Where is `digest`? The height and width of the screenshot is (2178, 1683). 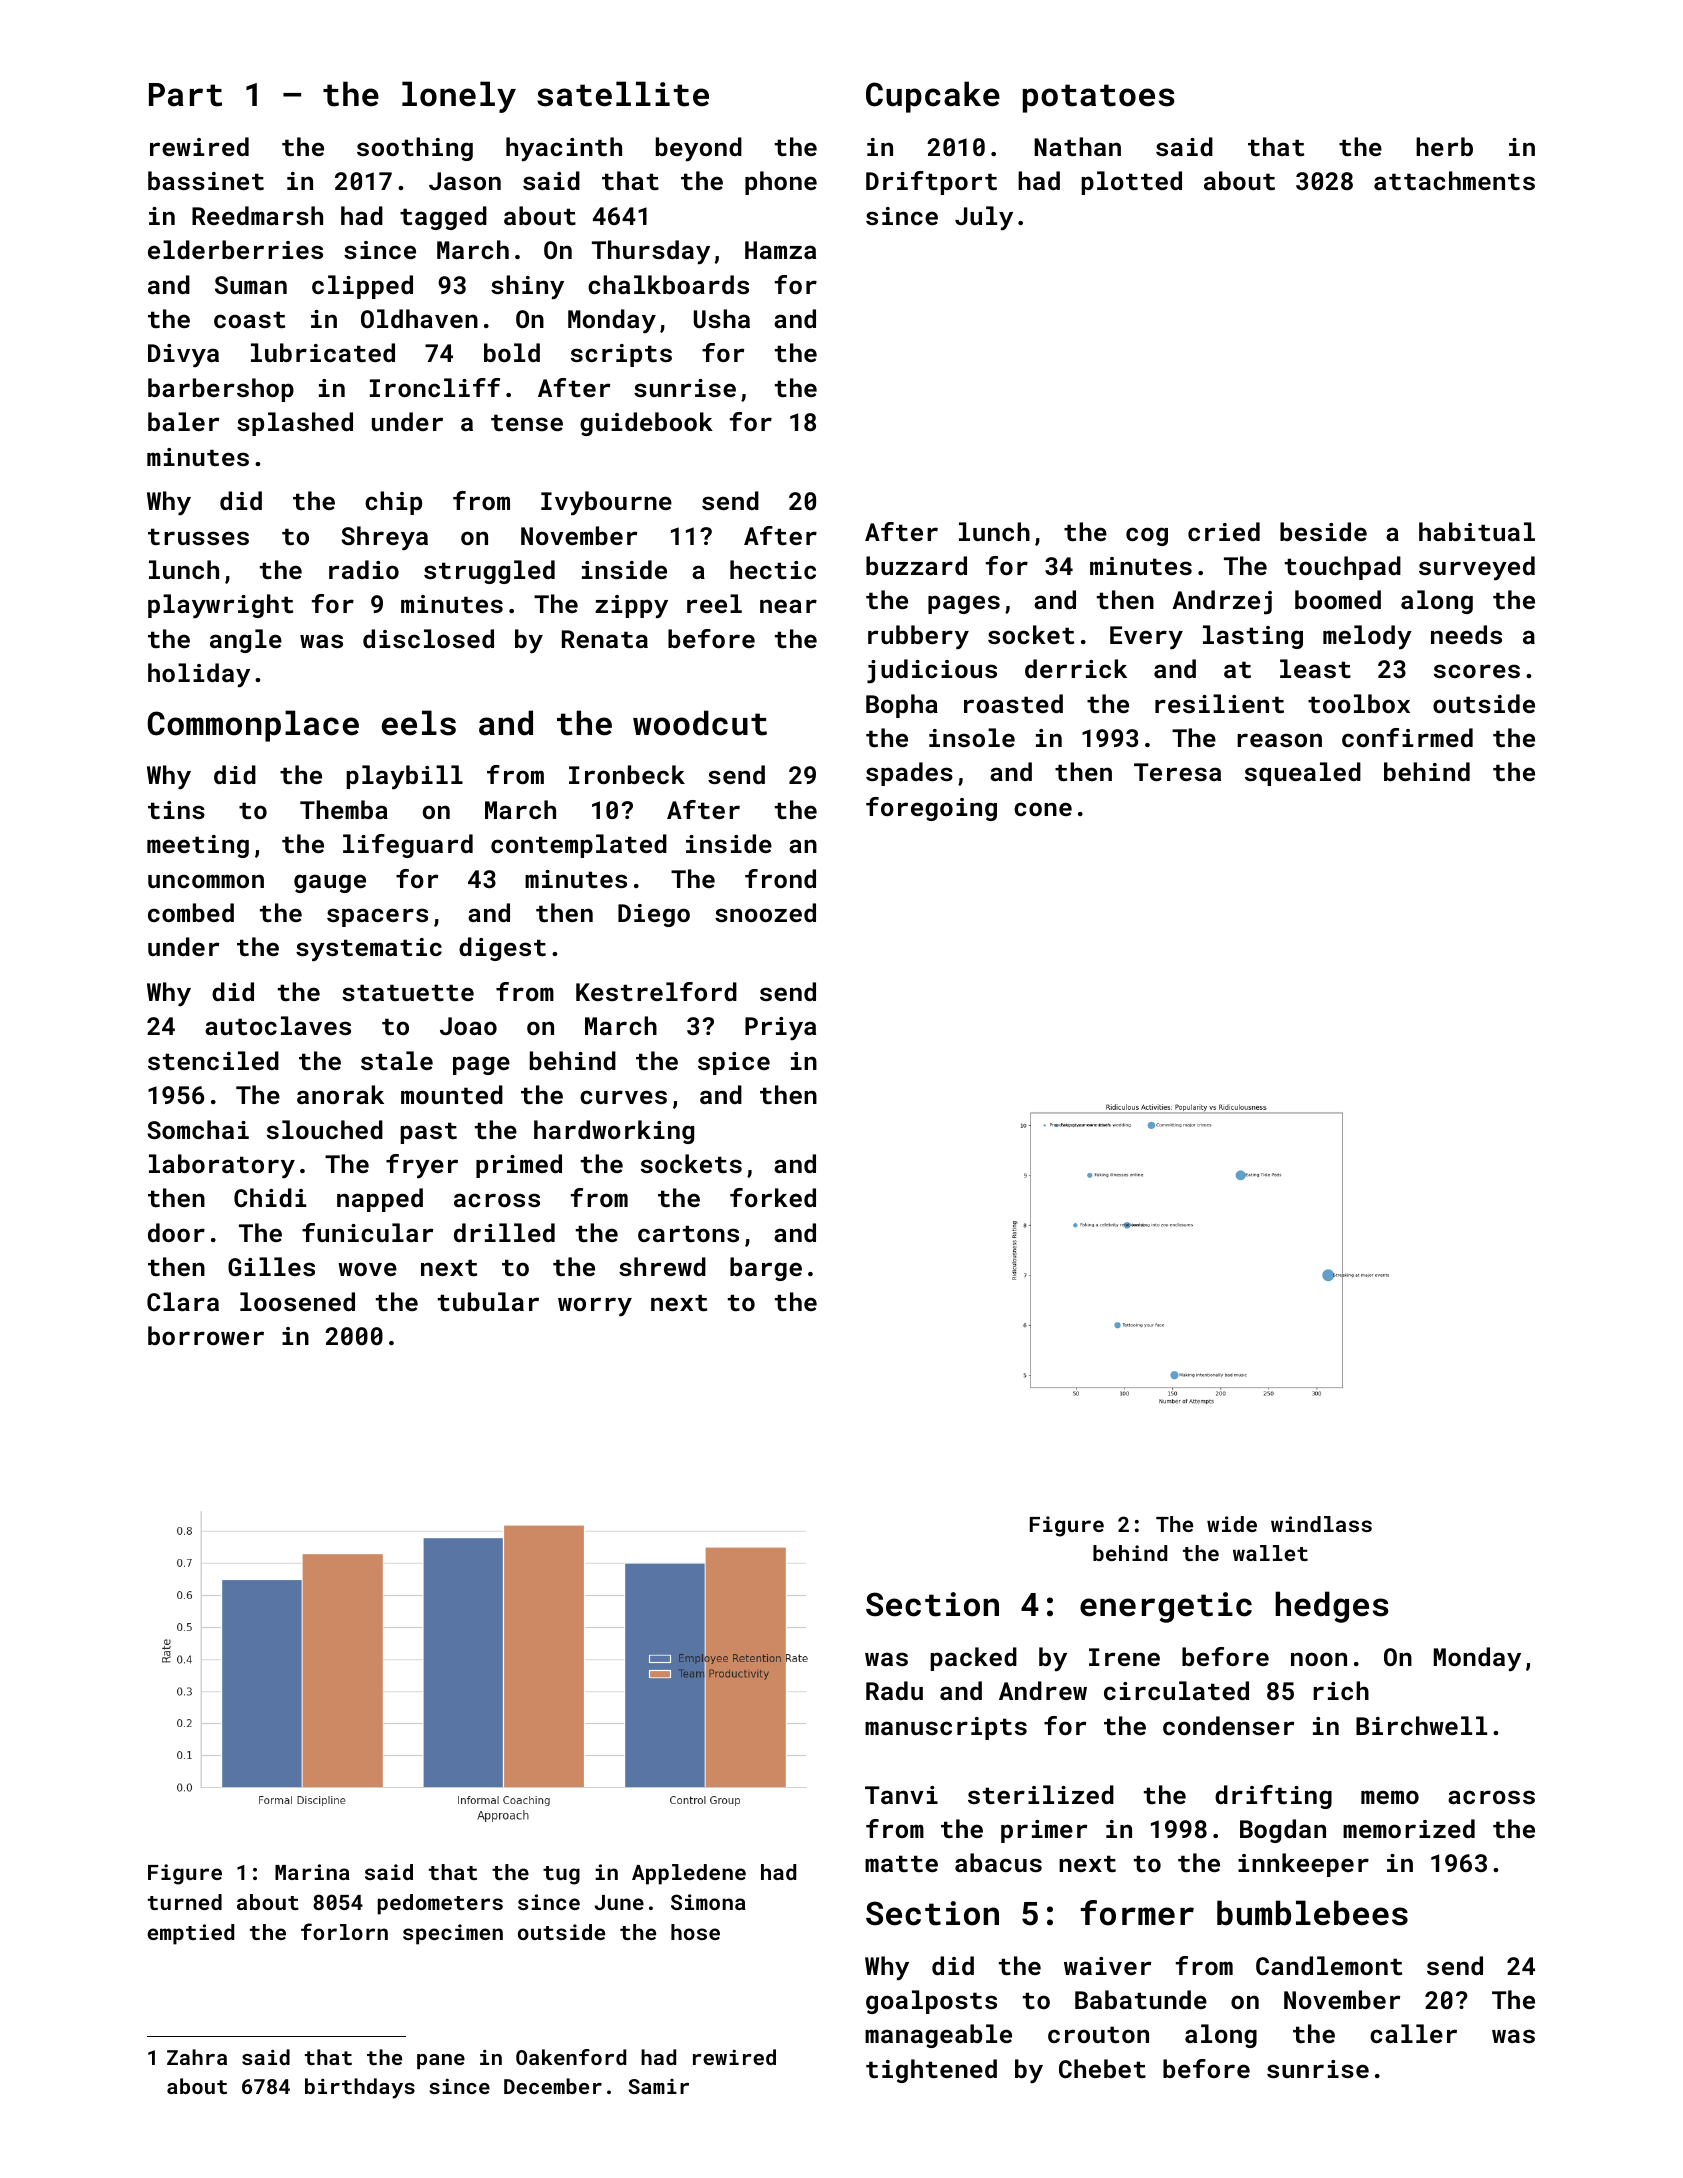 digest is located at coordinates (502, 949).
